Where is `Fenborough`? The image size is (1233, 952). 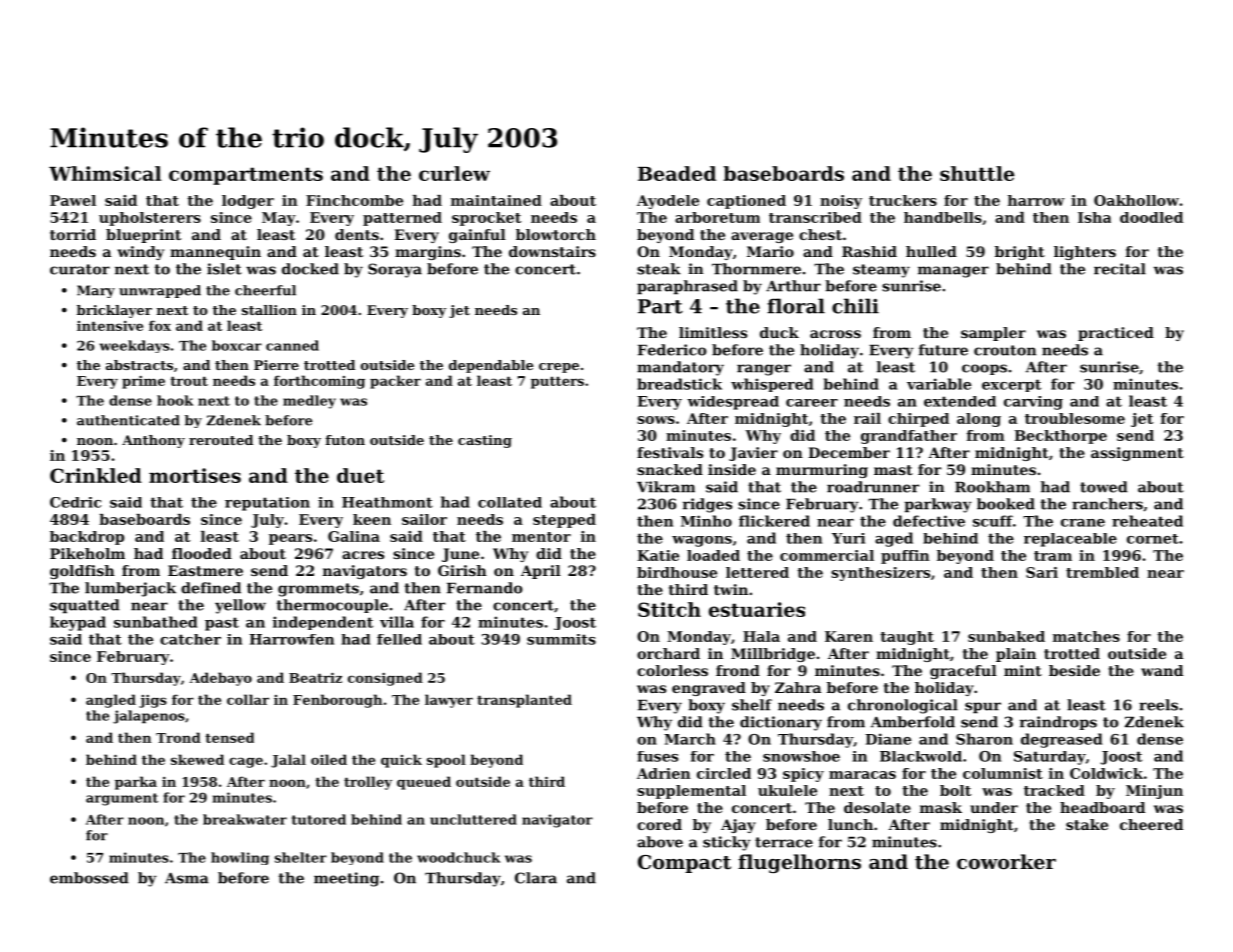 Fenborough is located at coordinates (337, 701).
